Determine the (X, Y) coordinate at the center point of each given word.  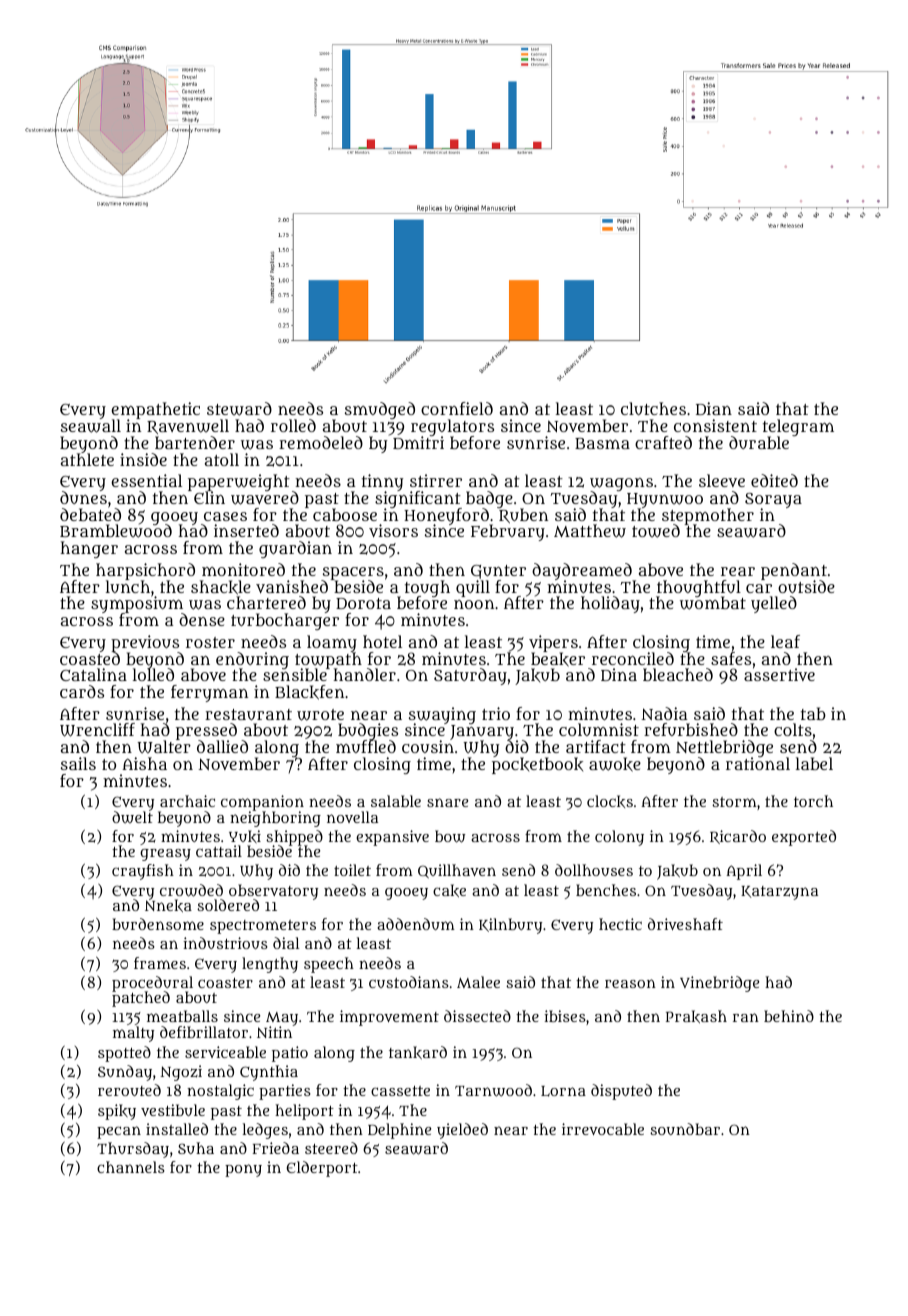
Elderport (322, 1169)
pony (243, 1170)
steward (239, 409)
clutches (653, 408)
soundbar (685, 1129)
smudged (380, 410)
